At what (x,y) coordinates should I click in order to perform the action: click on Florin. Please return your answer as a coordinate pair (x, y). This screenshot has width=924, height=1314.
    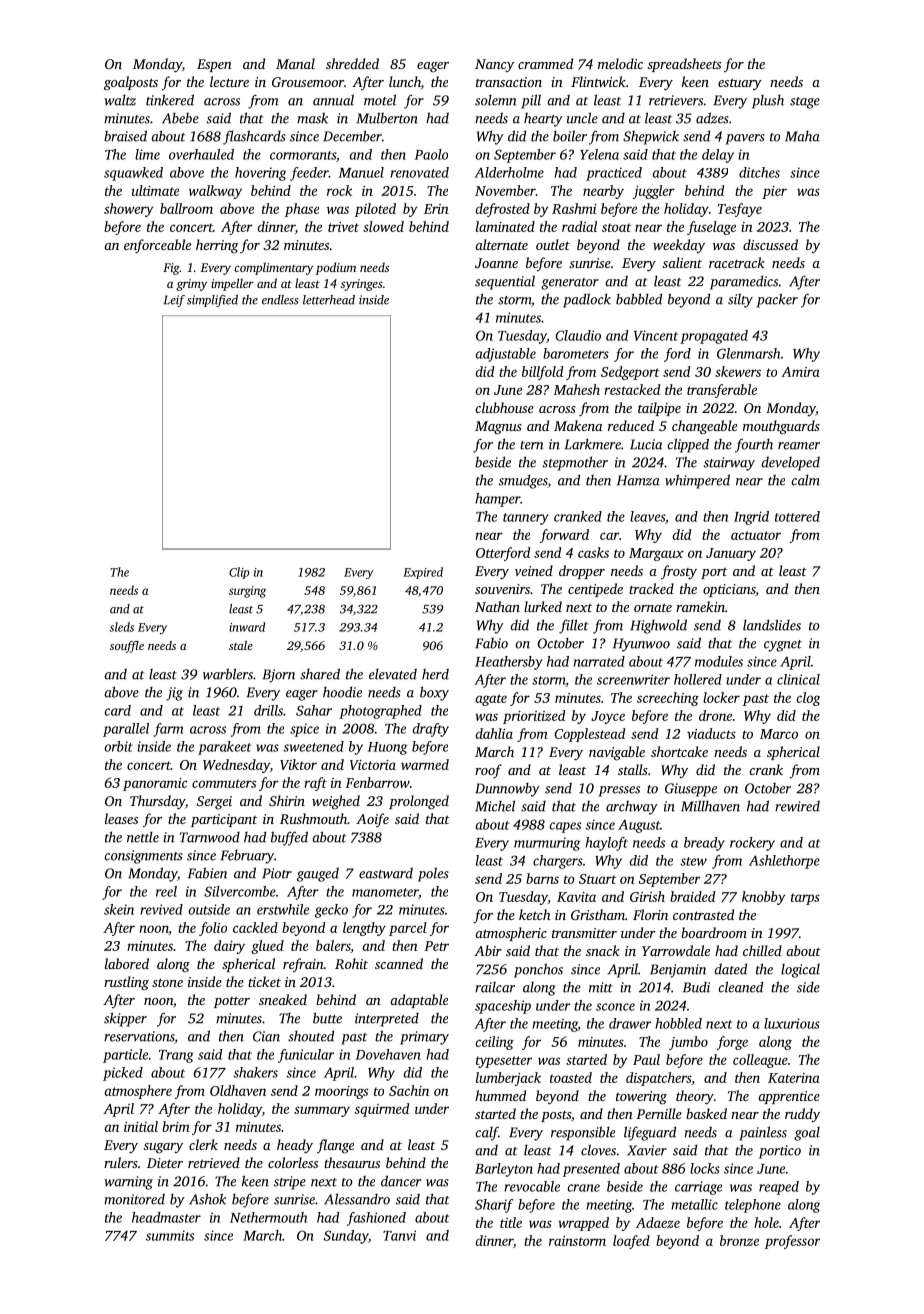
    Looking at the image, I should click on (650, 914).
